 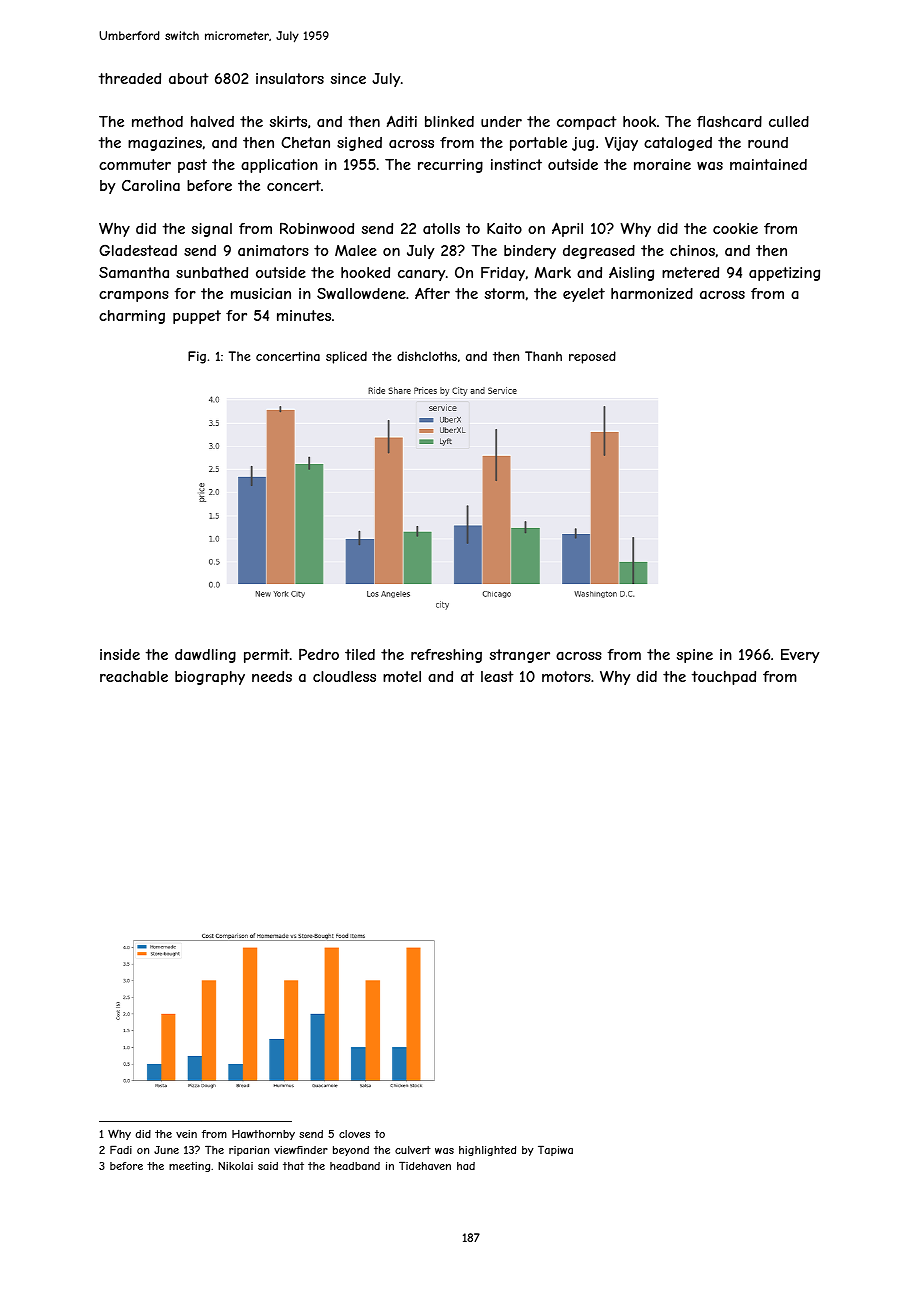 I want to click on since, so click(x=348, y=78).
